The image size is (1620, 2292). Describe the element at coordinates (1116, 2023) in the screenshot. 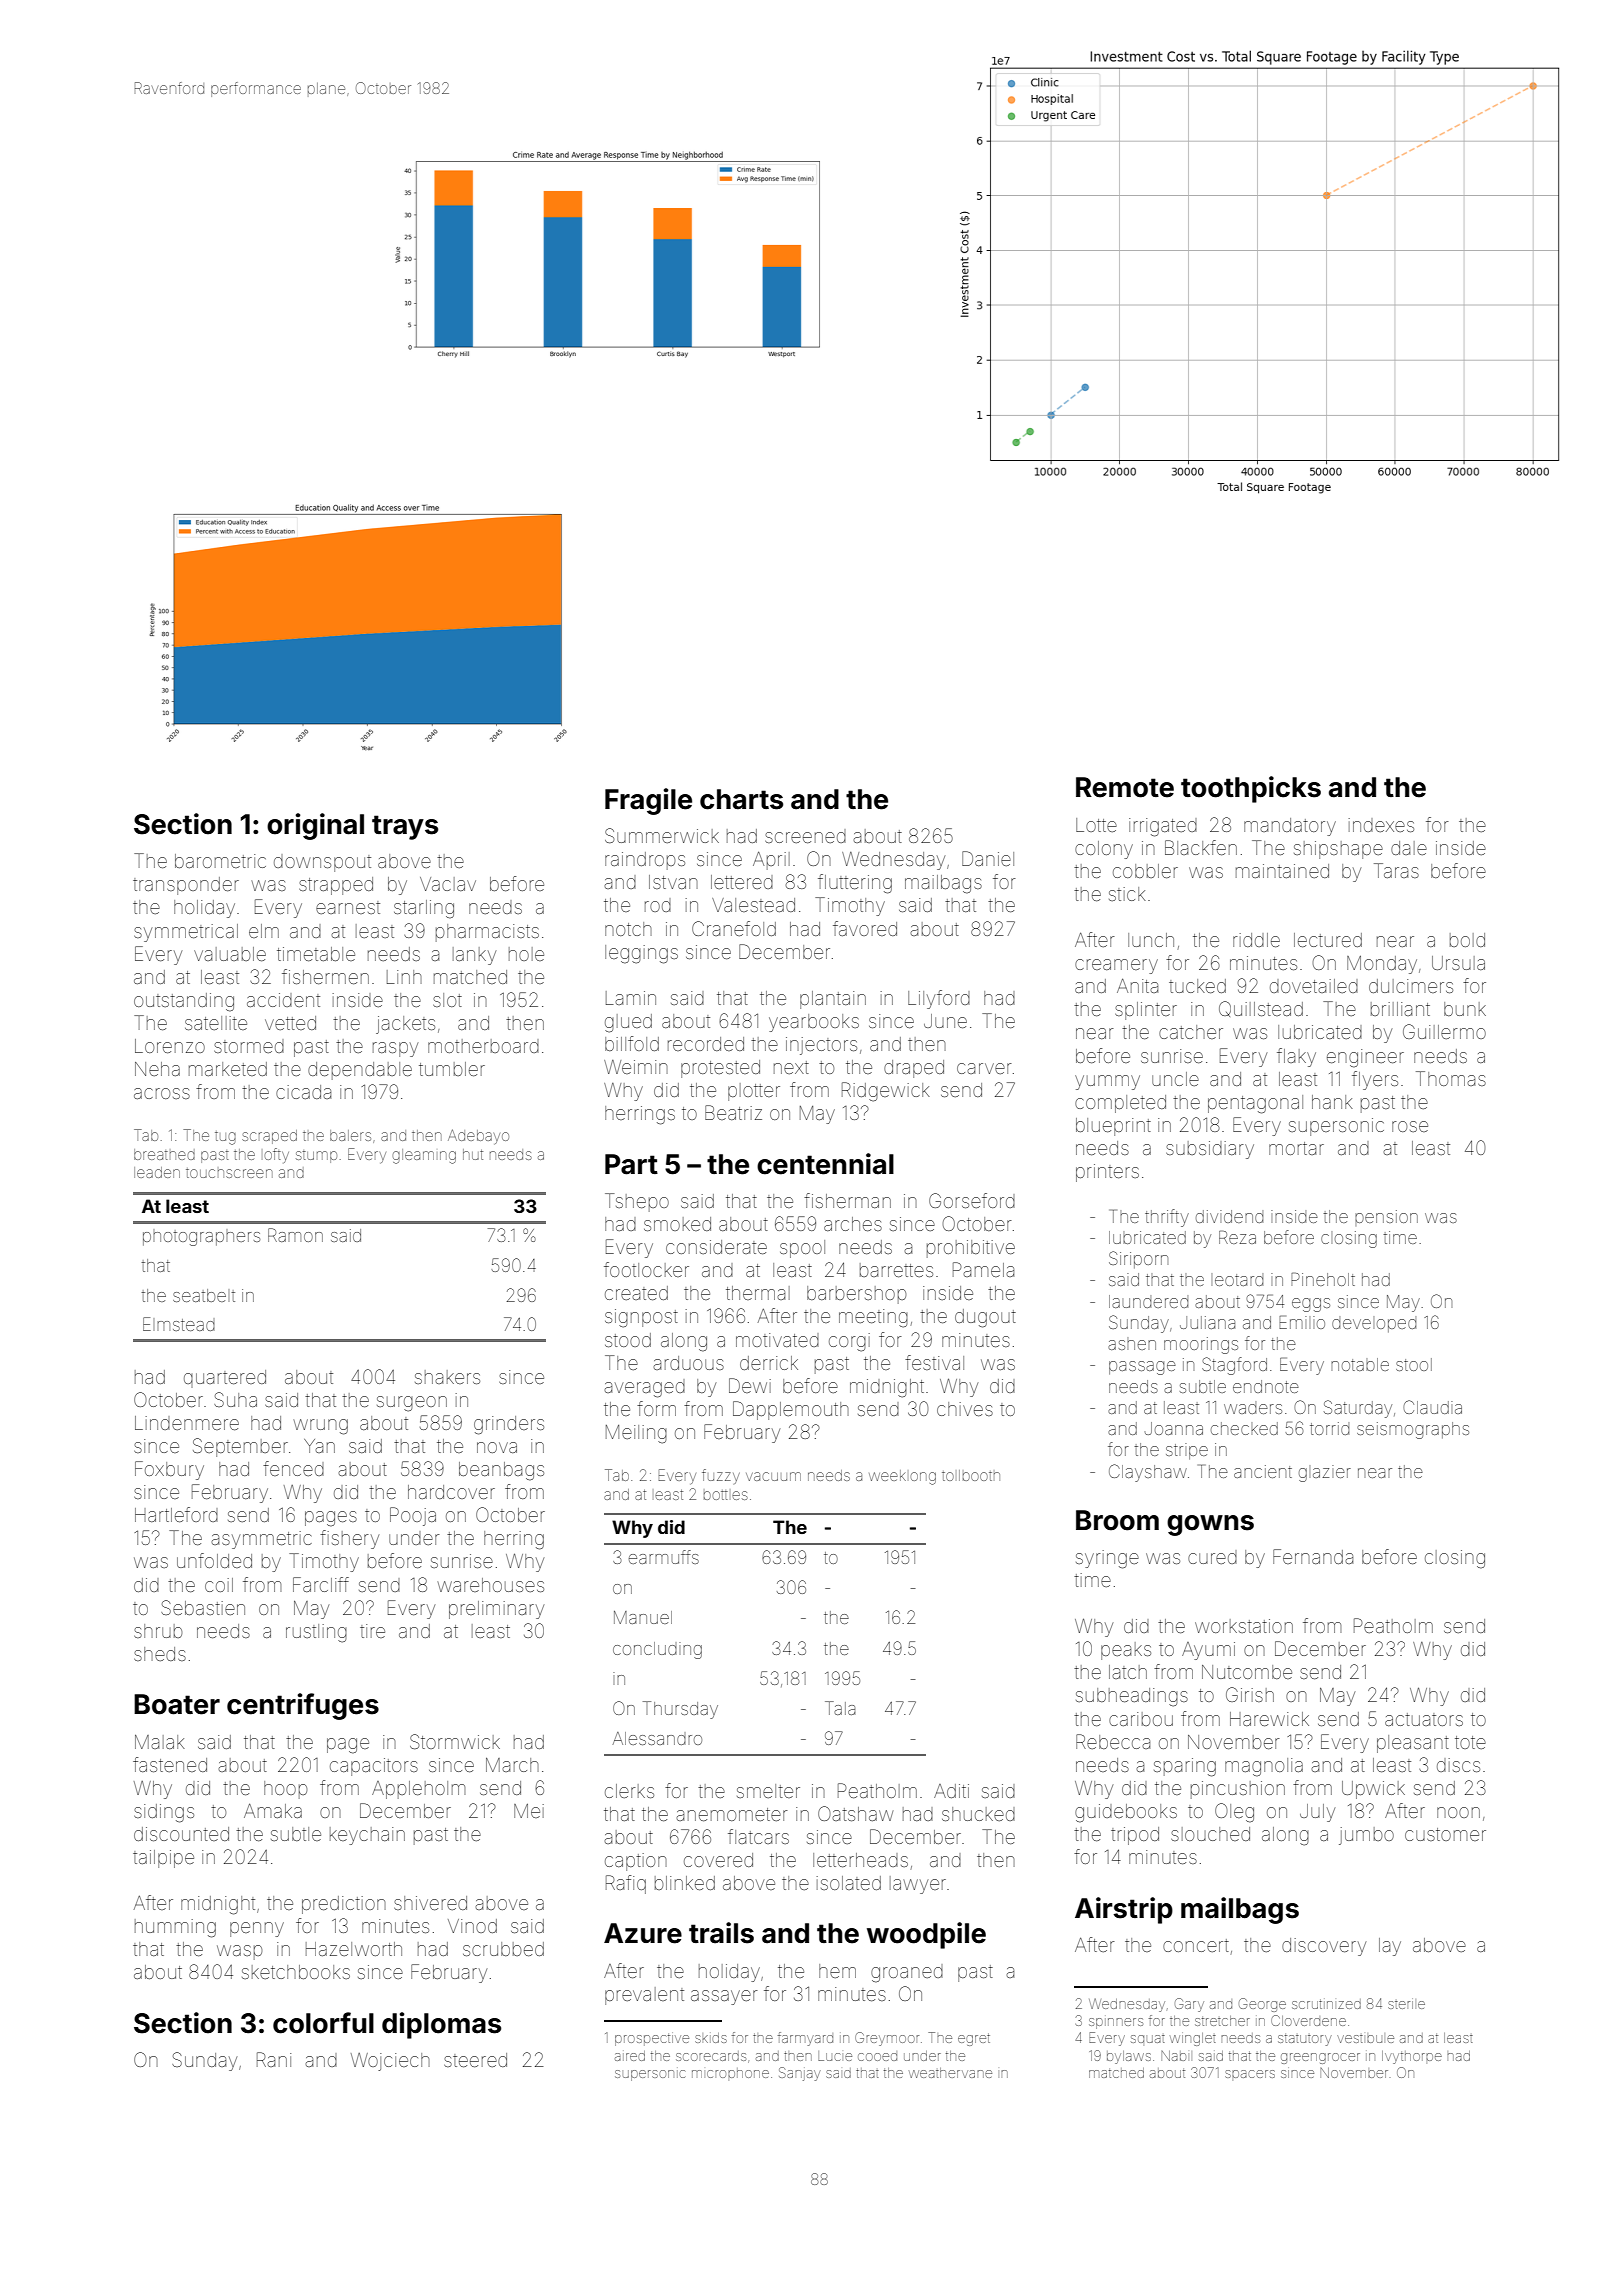

I see `spinners` at that location.
